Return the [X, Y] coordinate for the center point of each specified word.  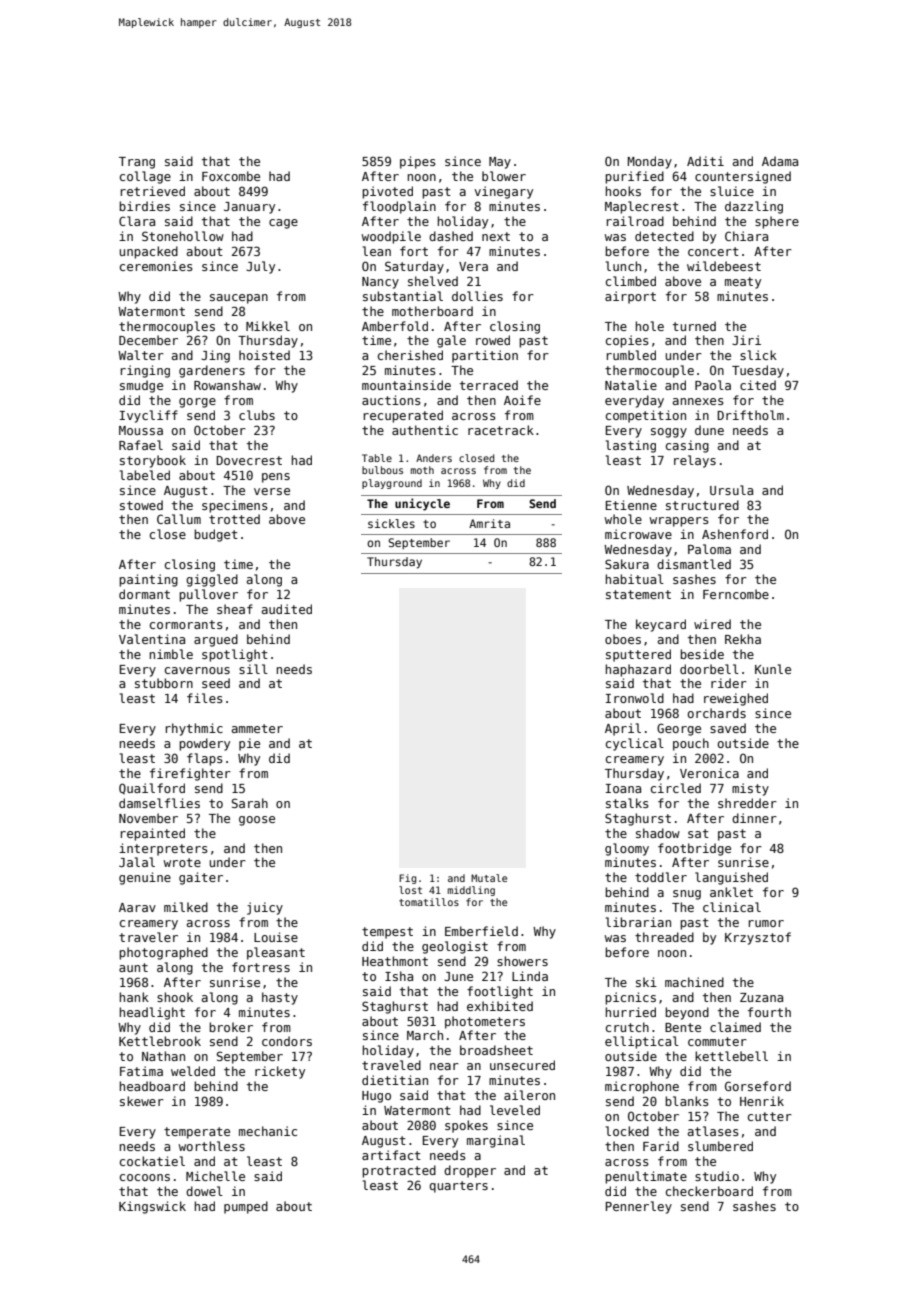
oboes [623, 639]
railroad [635, 221]
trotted [234, 519]
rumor [766, 923]
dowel [204, 1191]
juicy [265, 908]
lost [410, 890]
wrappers [679, 522]
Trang [137, 163]
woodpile [391, 237]
